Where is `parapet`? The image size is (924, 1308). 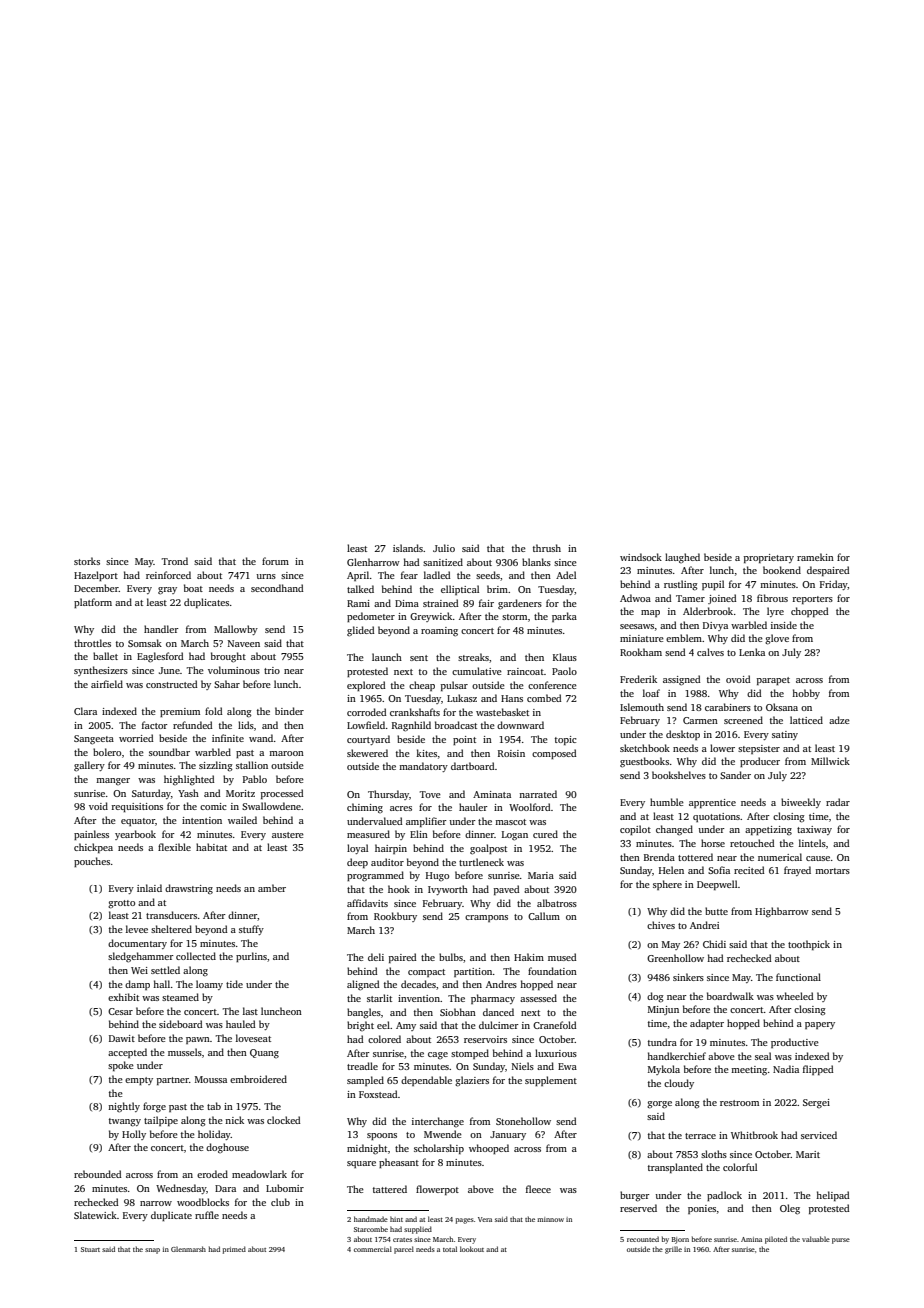
parapet is located at coordinates (773, 681).
